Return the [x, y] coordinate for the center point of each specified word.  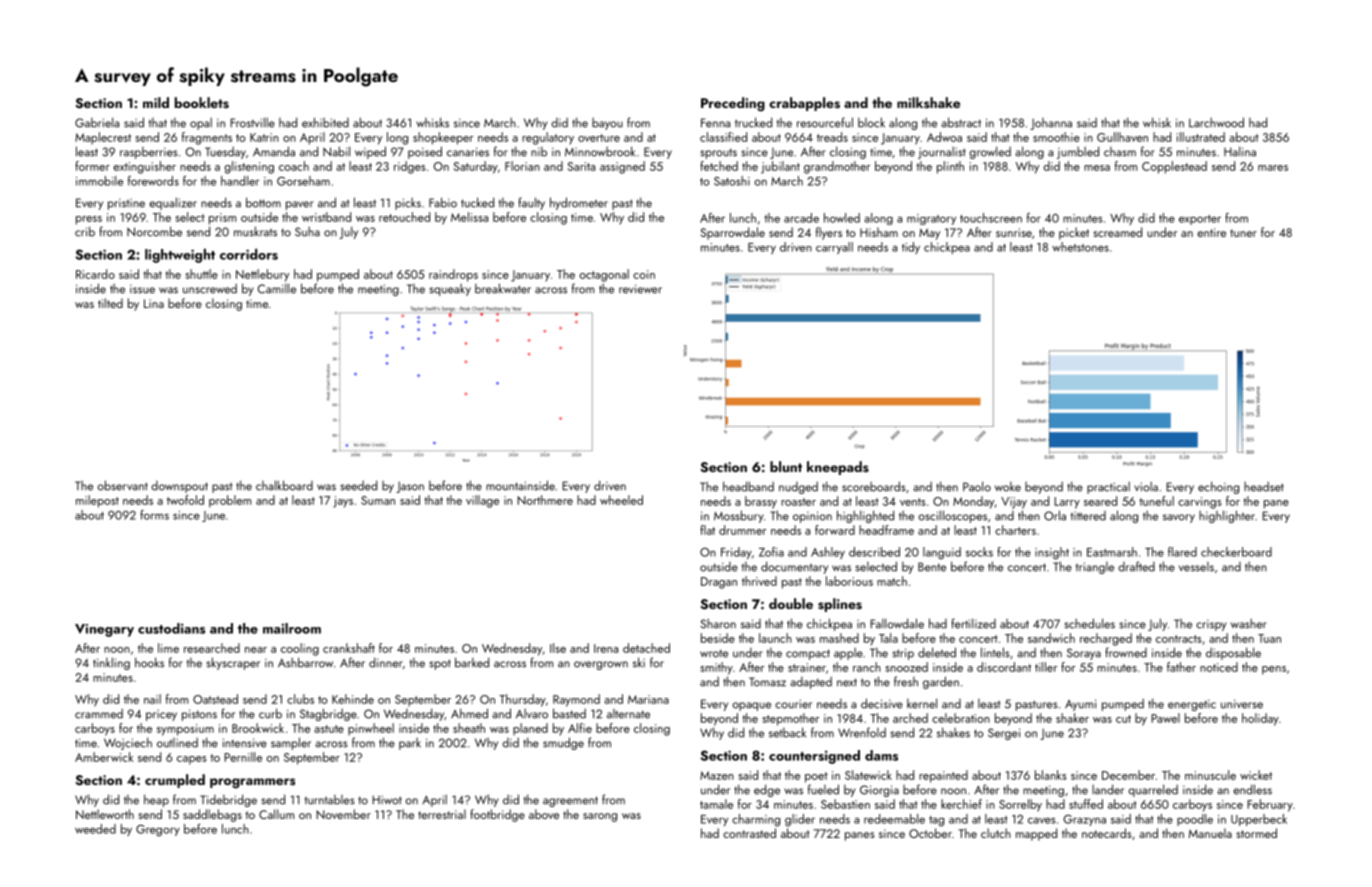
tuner [1243, 233]
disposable [1233, 653]
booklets [202, 102]
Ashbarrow [305, 662]
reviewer [640, 289]
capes [192, 760]
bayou [607, 124]
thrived [759, 581]
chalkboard [284, 485]
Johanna [1051, 124]
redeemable [894, 819]
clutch [996, 833]
